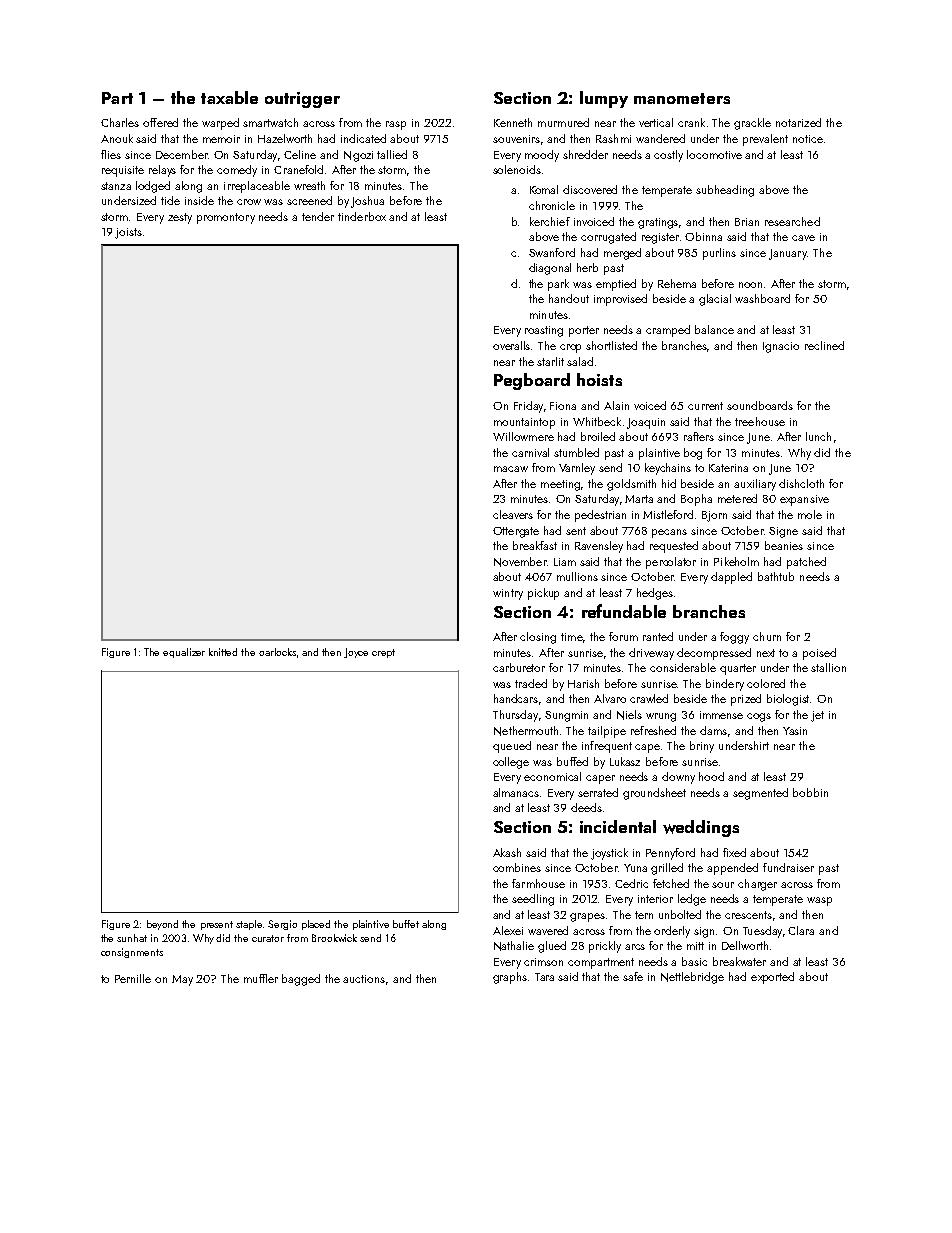 The width and height of the page is (952, 1233). Describe the element at coordinates (512, 747) in the page. I see `queued` at that location.
